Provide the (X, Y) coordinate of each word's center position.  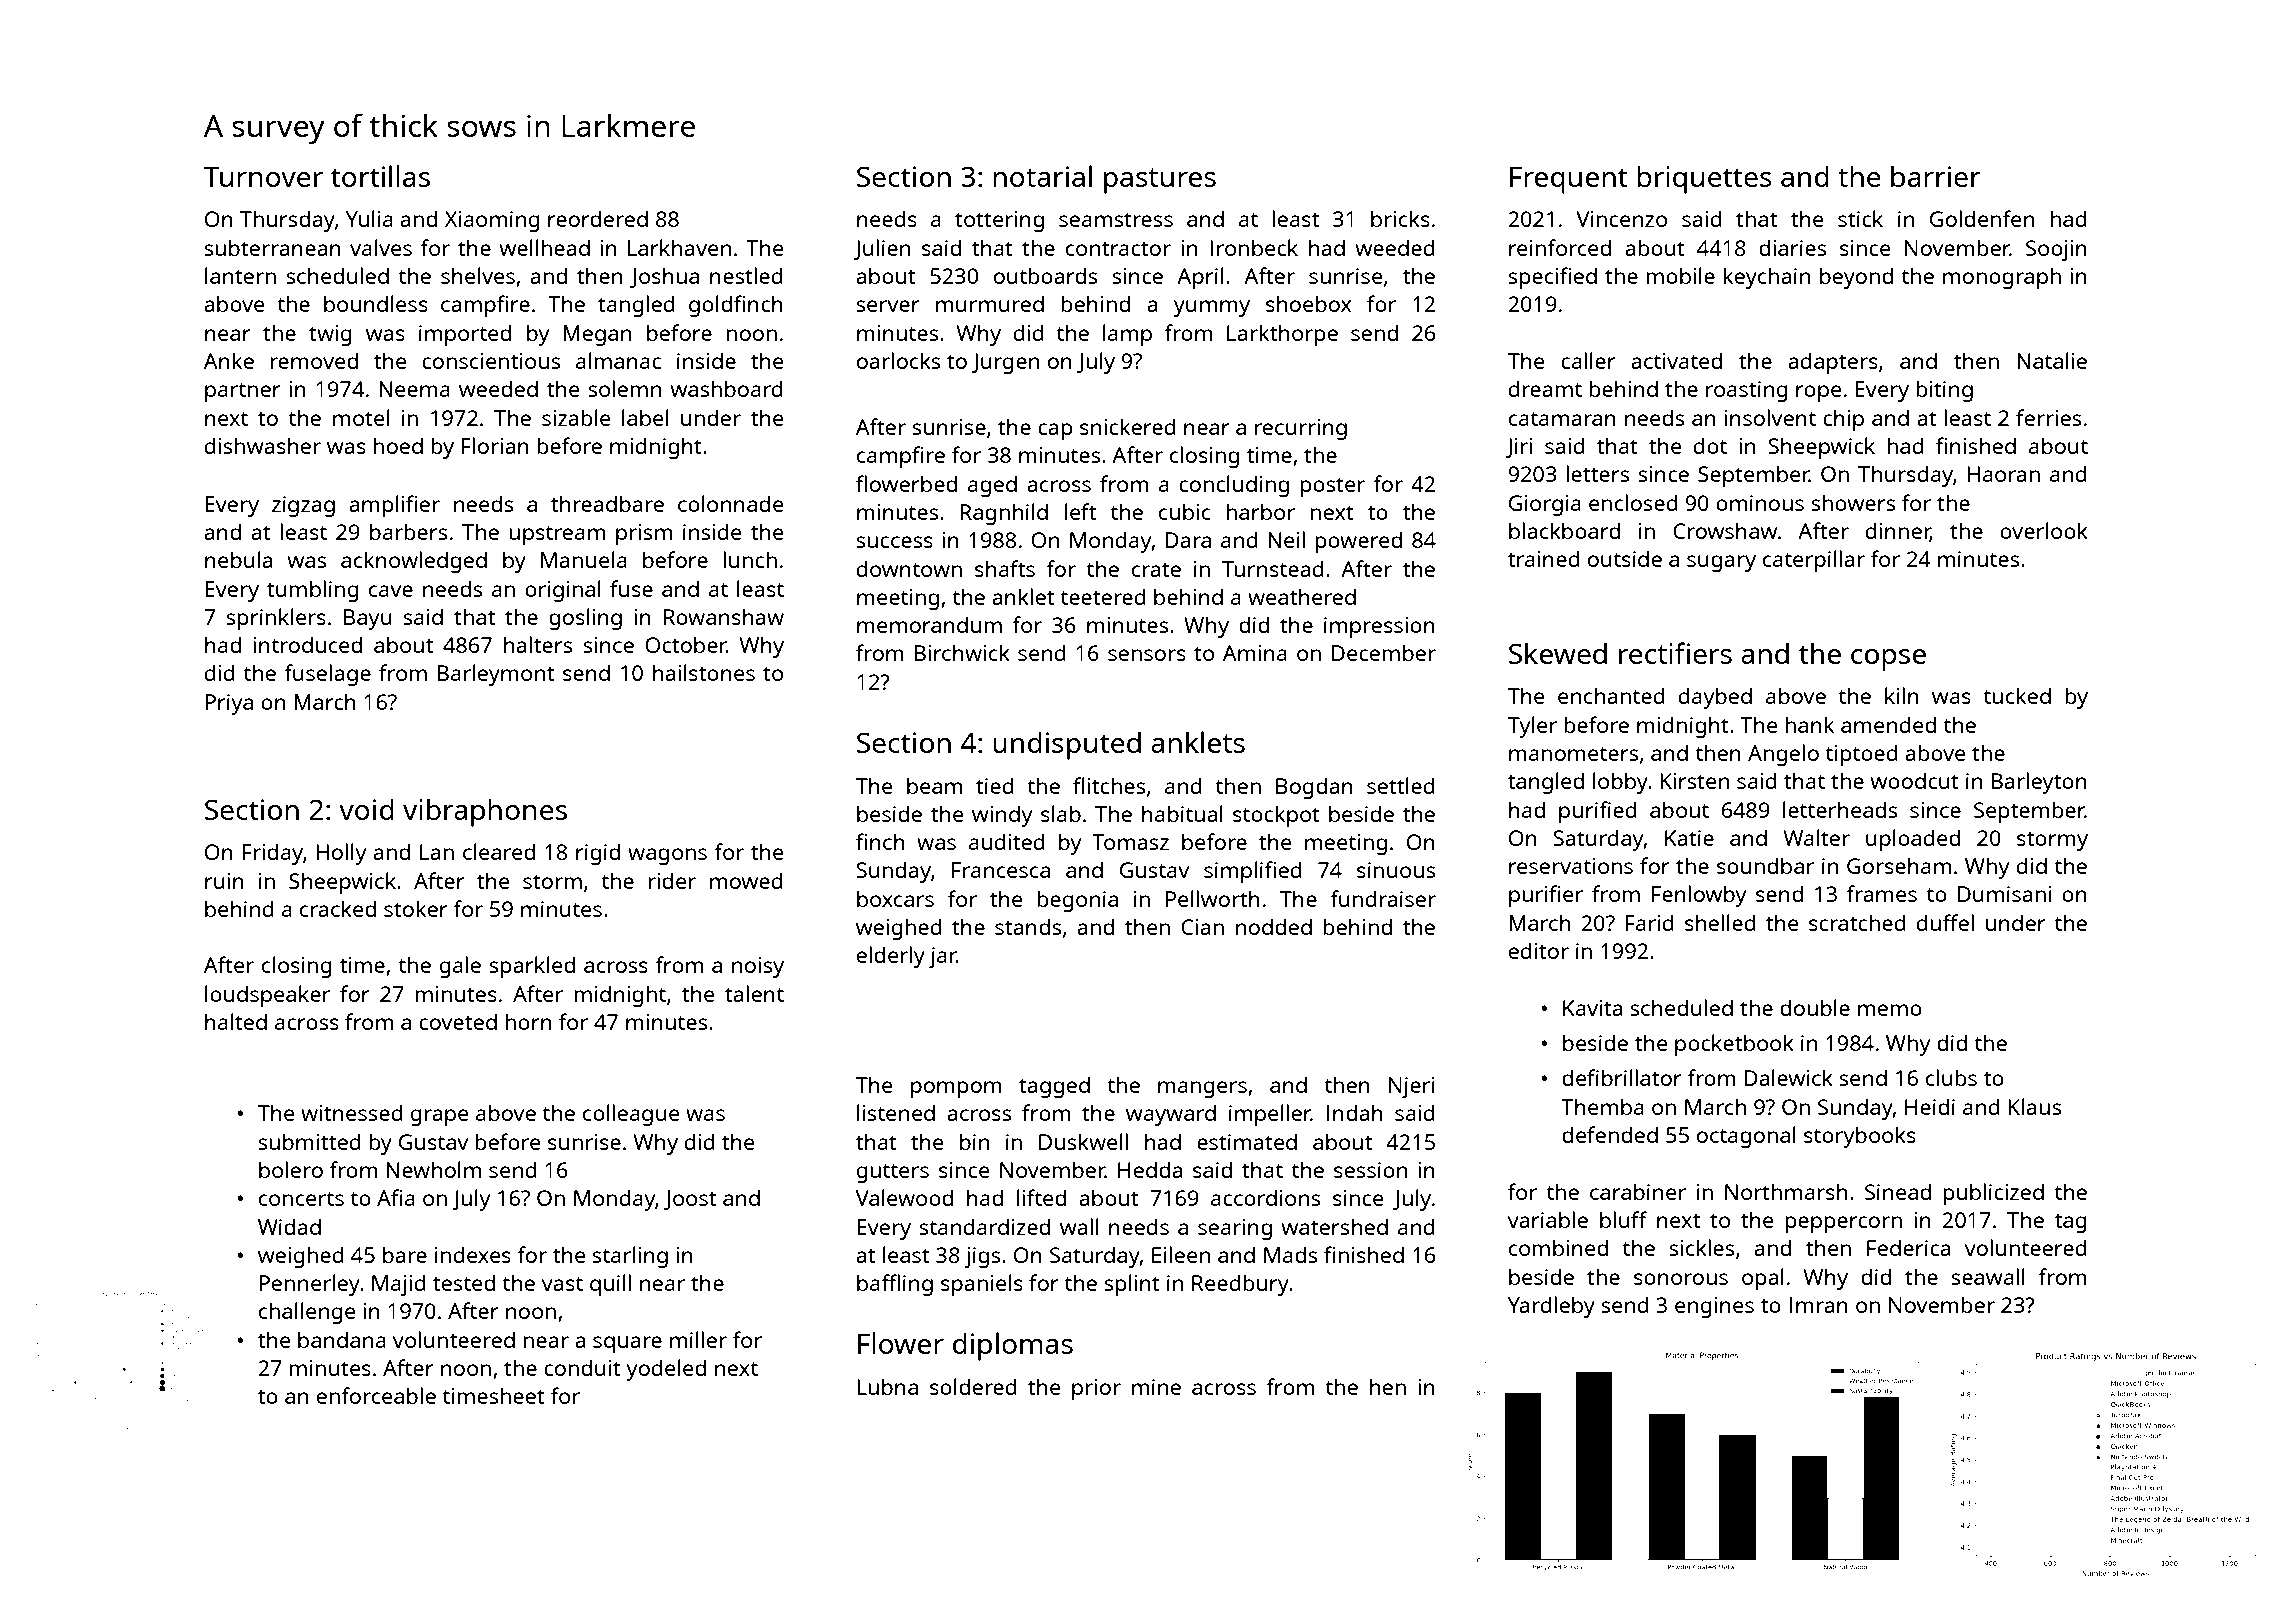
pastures (1160, 181)
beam (934, 785)
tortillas (380, 176)
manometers (1573, 754)
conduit (582, 1368)
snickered (1128, 426)
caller (1588, 360)
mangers (1202, 1089)
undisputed (1067, 746)
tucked (2017, 695)
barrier (1936, 176)
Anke (229, 360)
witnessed (352, 1112)
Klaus (2034, 1106)
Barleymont (495, 675)
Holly (341, 854)
